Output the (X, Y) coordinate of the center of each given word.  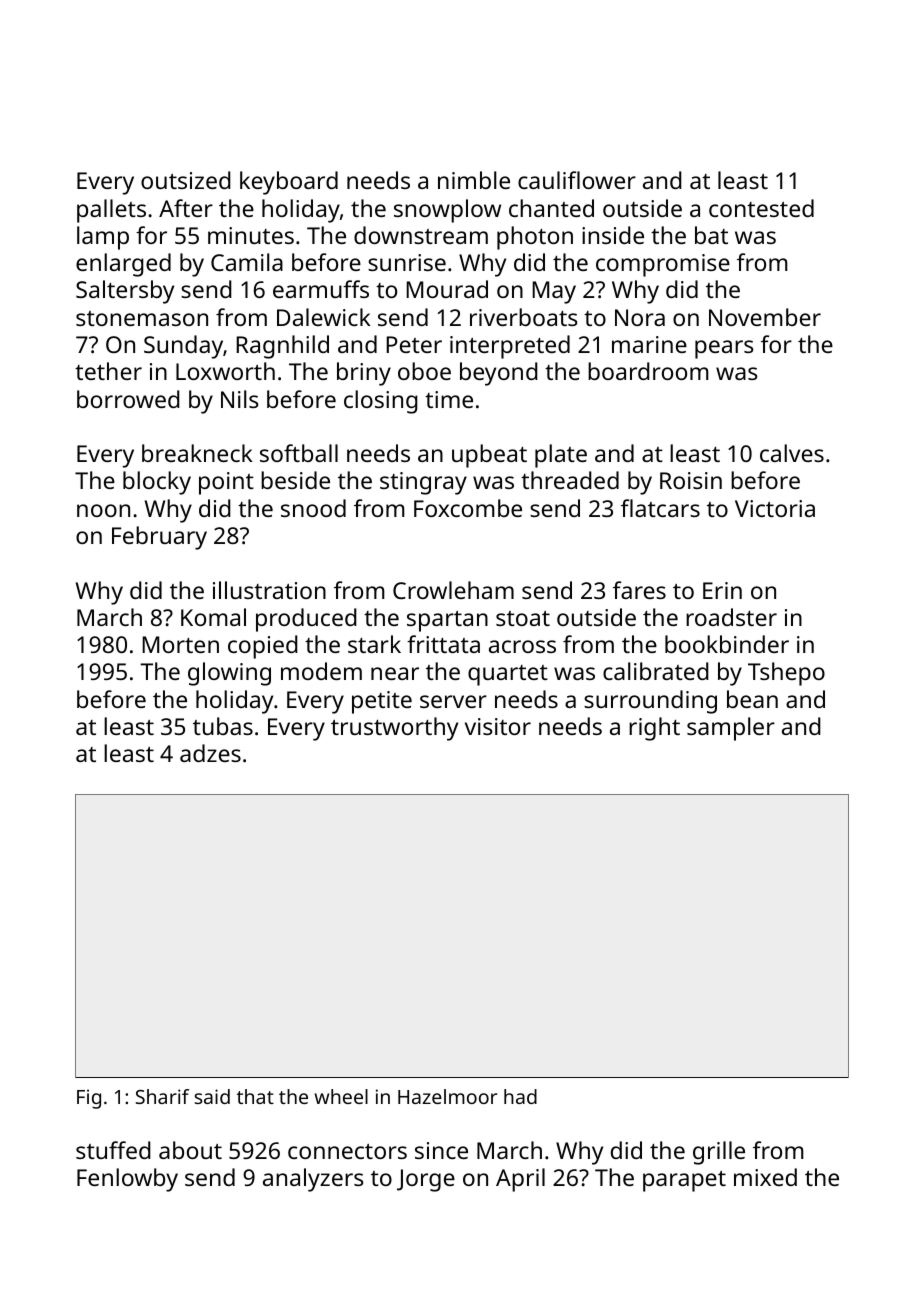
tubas (223, 726)
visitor (498, 726)
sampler (731, 729)
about (190, 1150)
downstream (421, 235)
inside (613, 235)
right (654, 729)
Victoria (775, 508)
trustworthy (394, 729)
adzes (210, 753)
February (159, 538)
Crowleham (453, 590)
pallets (111, 211)
